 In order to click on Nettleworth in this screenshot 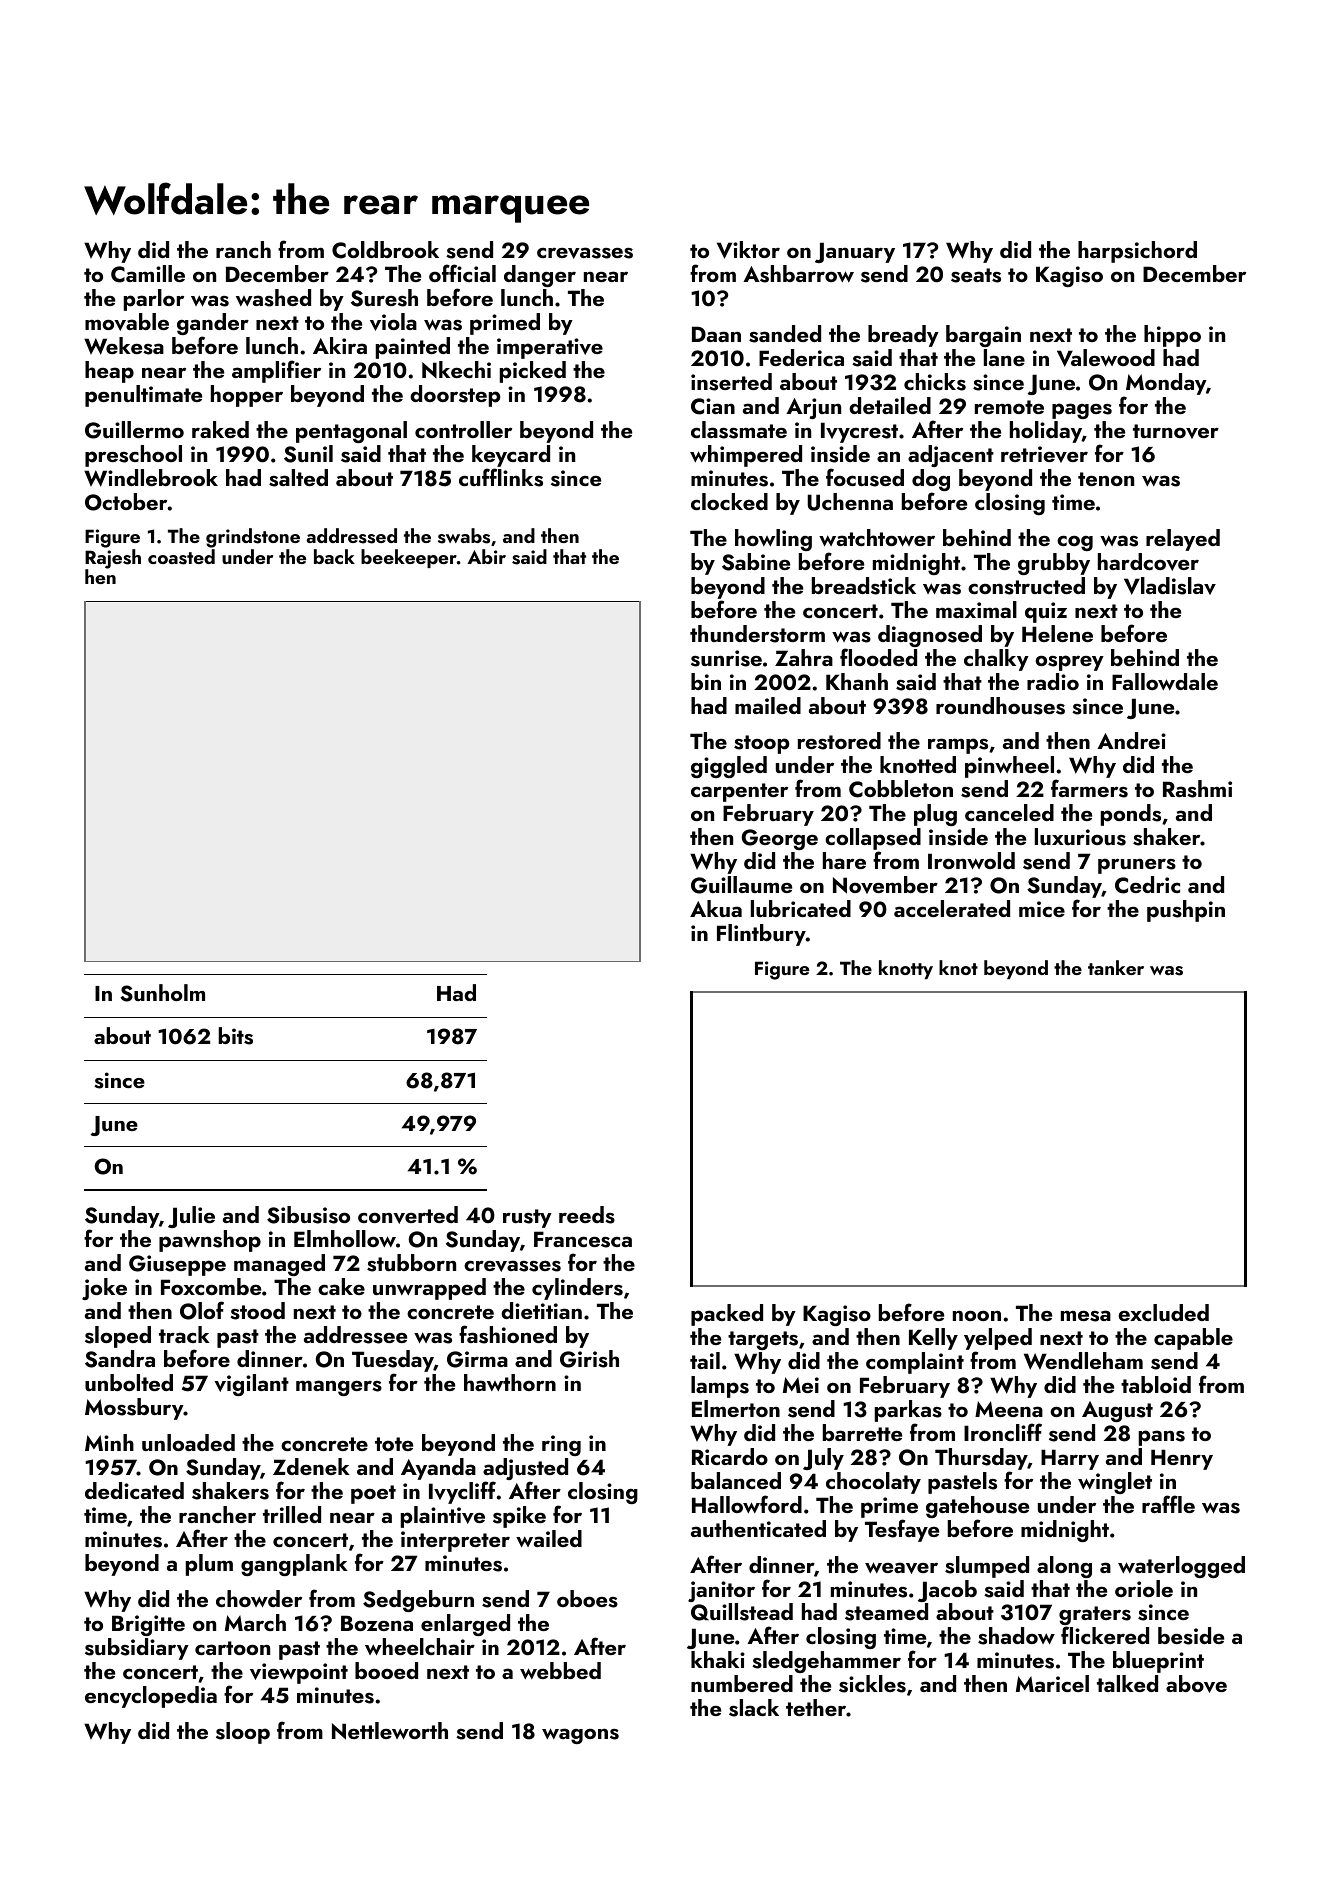, I will do `click(390, 1731)`.
